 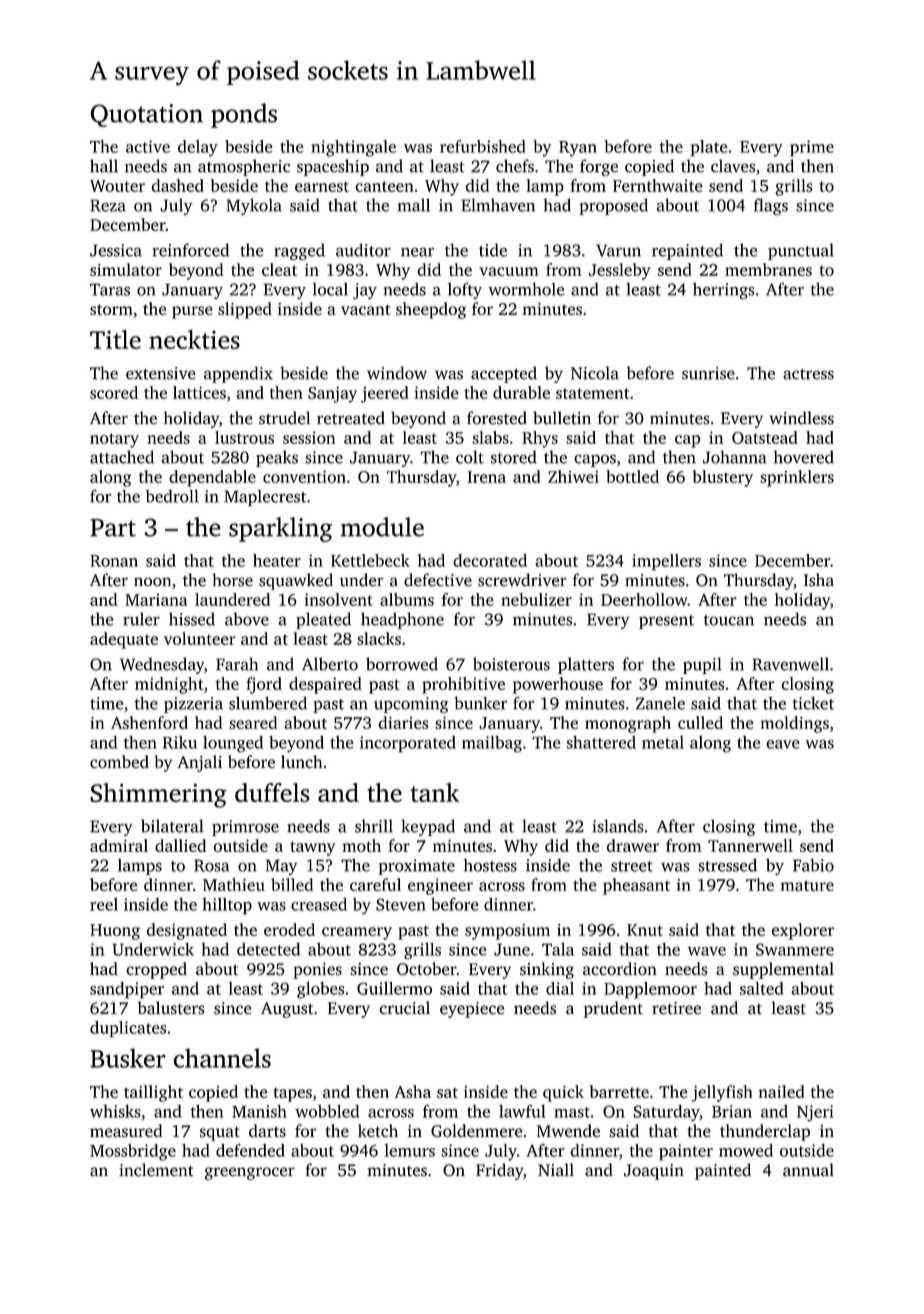 What do you see at coordinates (116, 250) in the page?
I see `Jessica` at bounding box center [116, 250].
